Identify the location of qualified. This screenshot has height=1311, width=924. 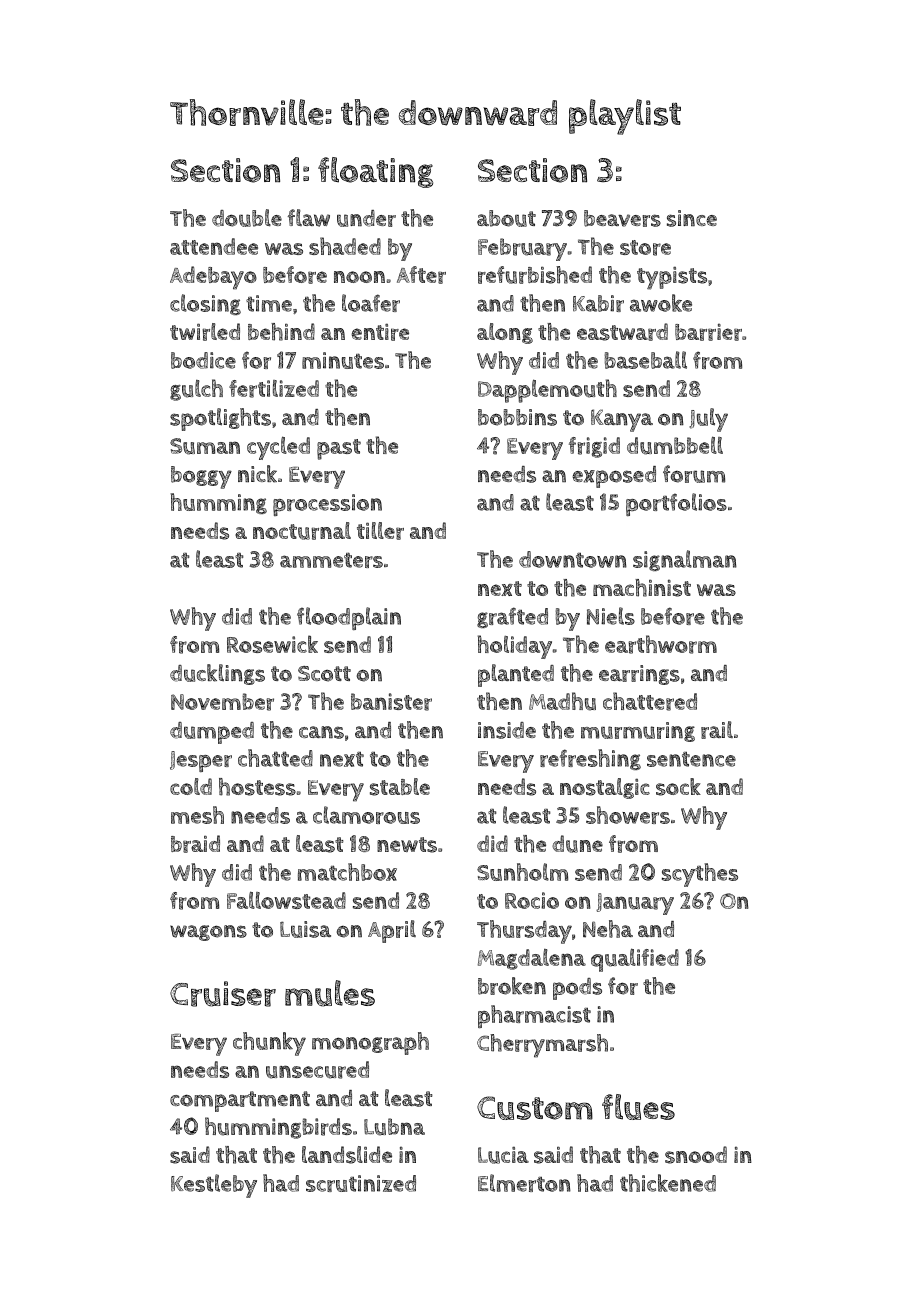
(635, 960).
